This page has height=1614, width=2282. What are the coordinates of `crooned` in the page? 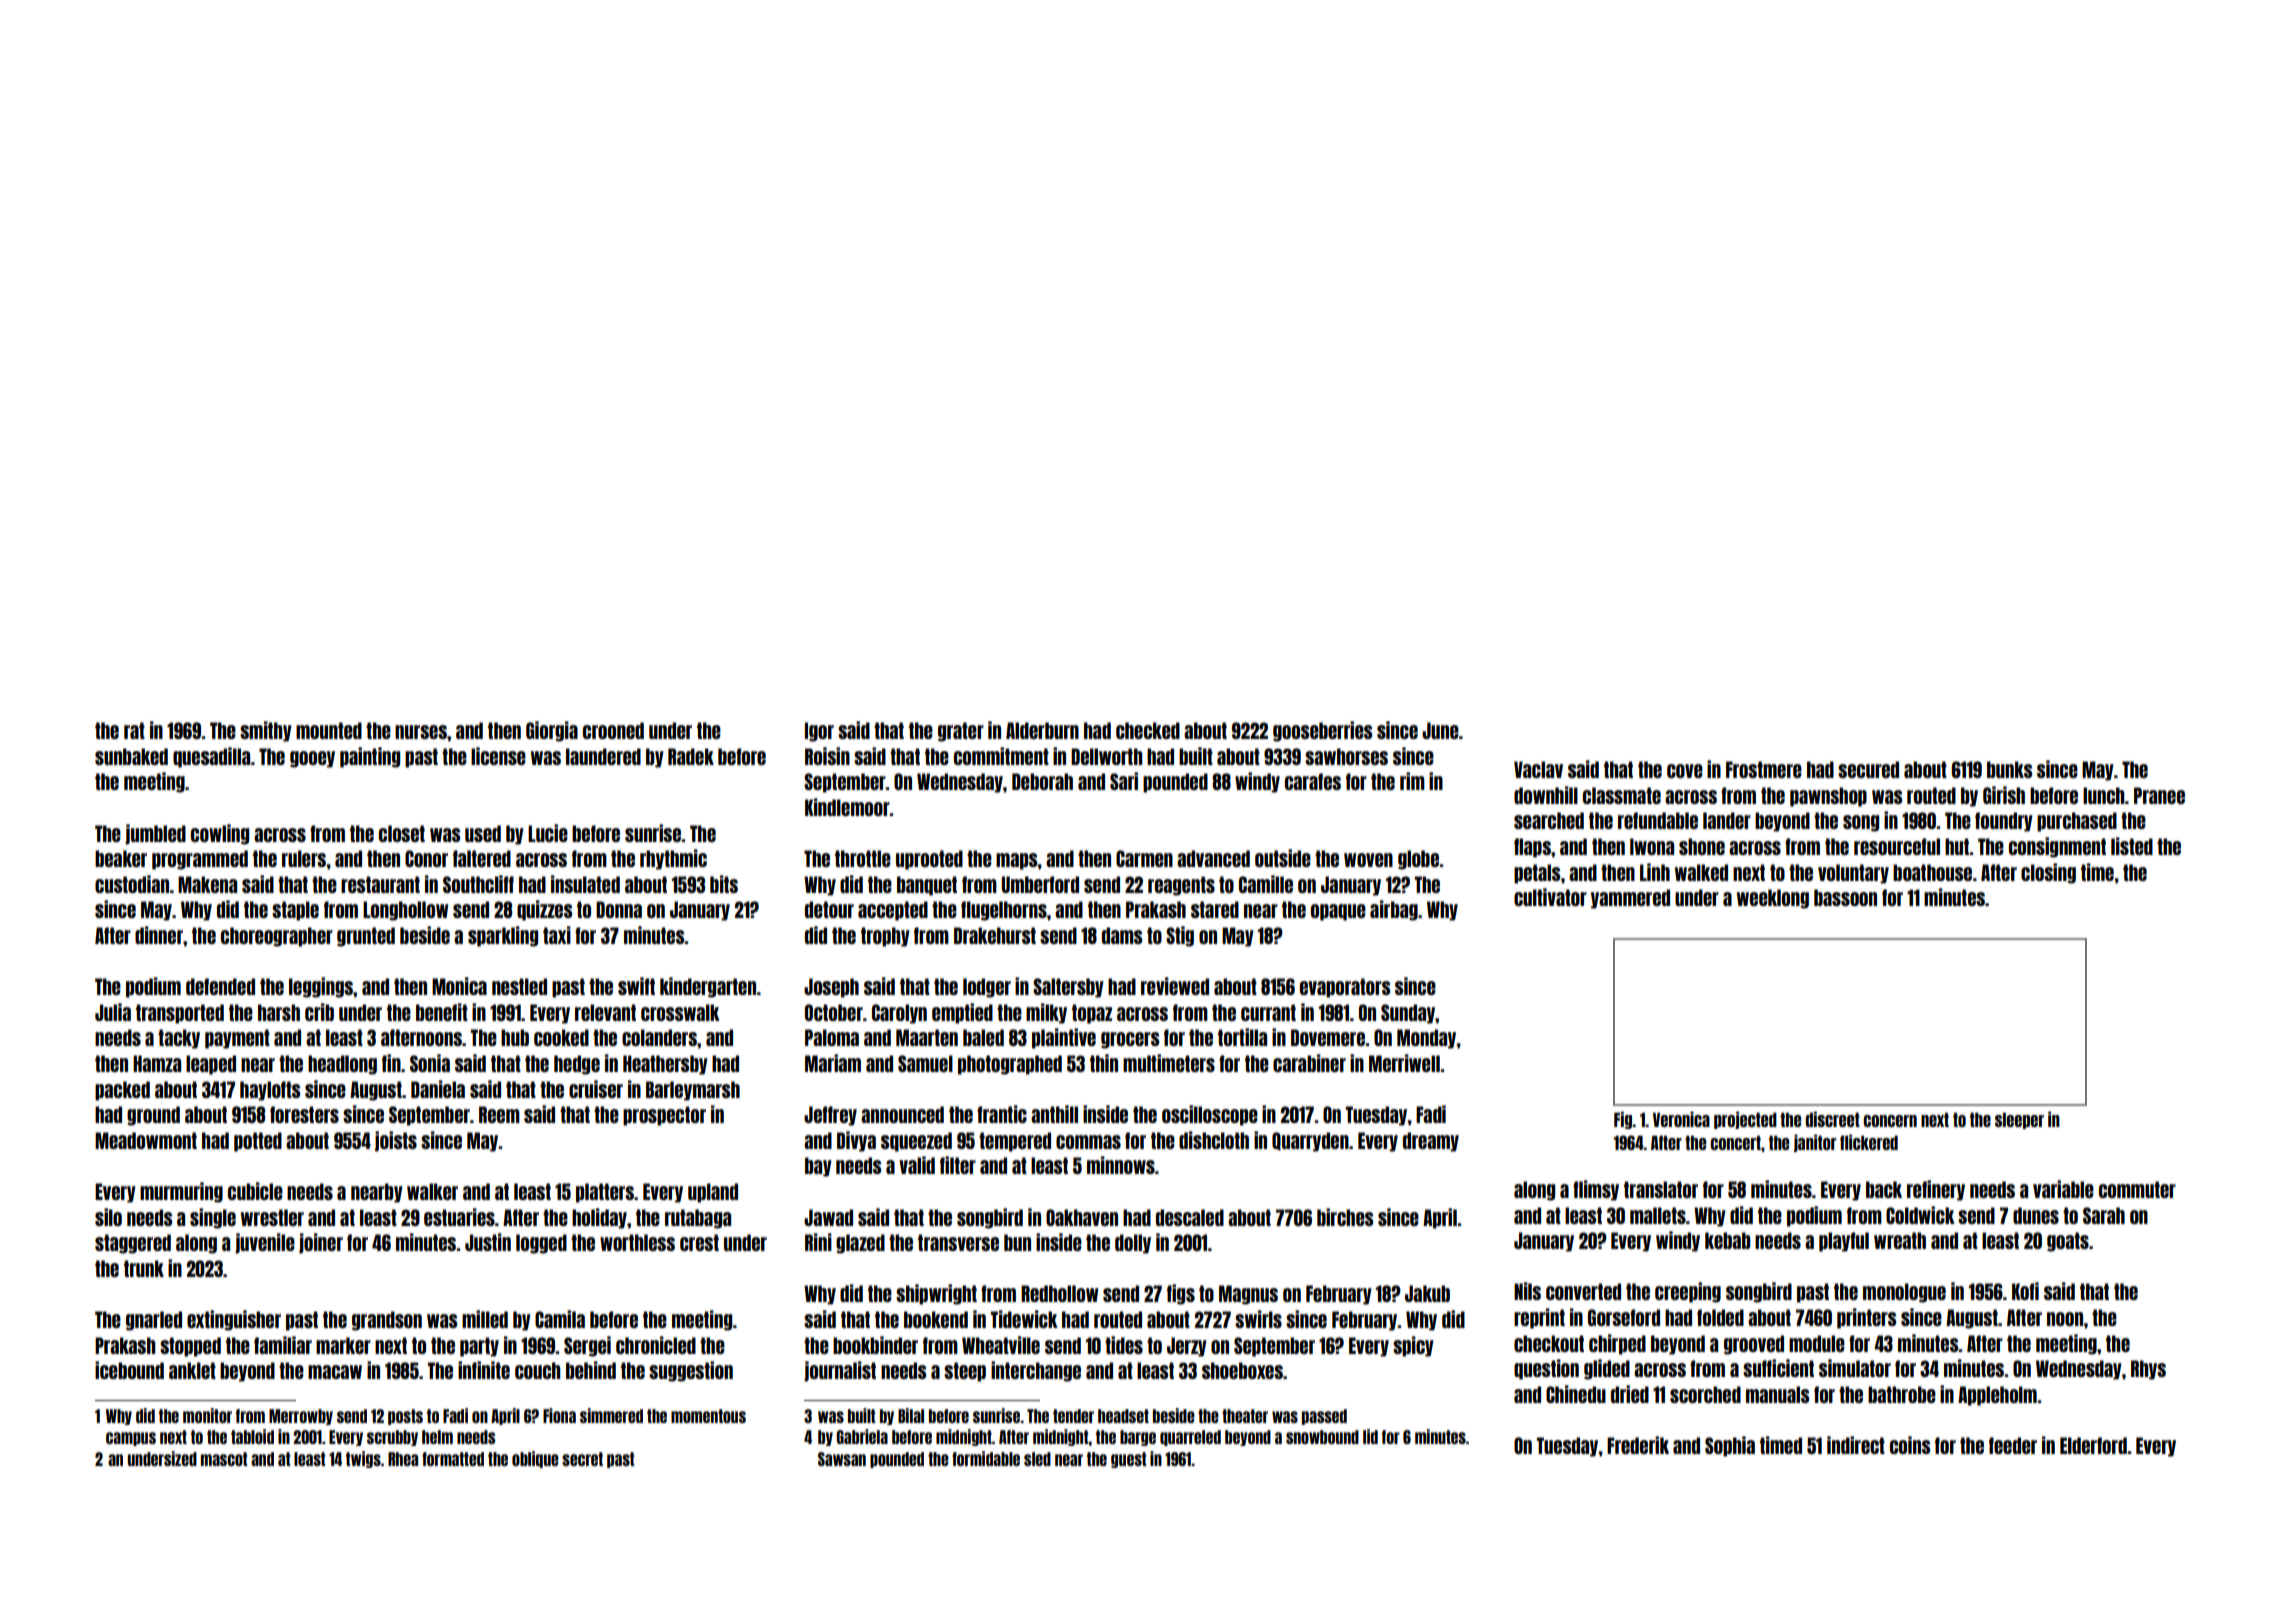 It's located at (613, 730).
